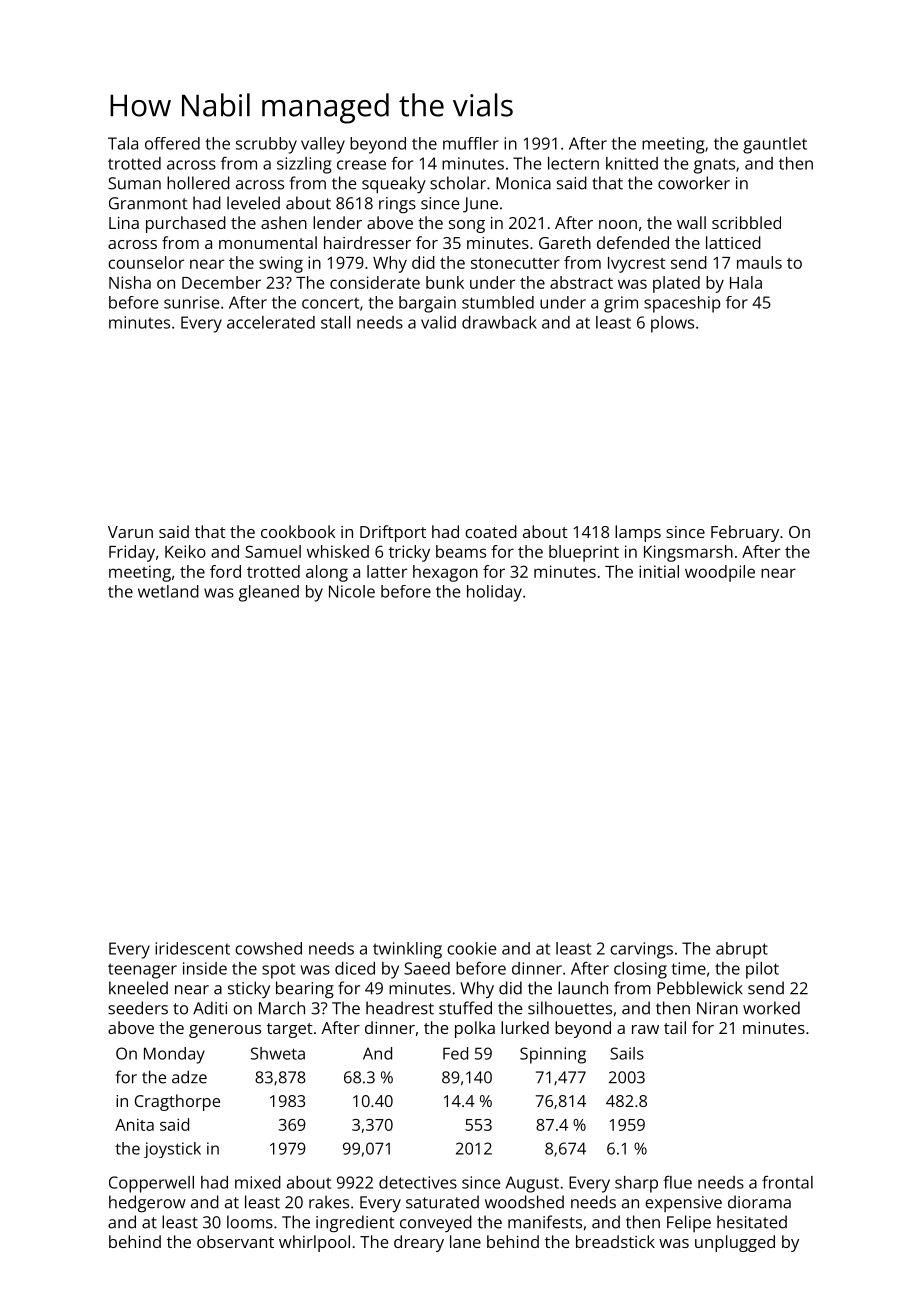 Image resolution: width=924 pixels, height=1308 pixels. Describe the element at coordinates (494, 593) in the screenshot. I see `holiday` at that location.
